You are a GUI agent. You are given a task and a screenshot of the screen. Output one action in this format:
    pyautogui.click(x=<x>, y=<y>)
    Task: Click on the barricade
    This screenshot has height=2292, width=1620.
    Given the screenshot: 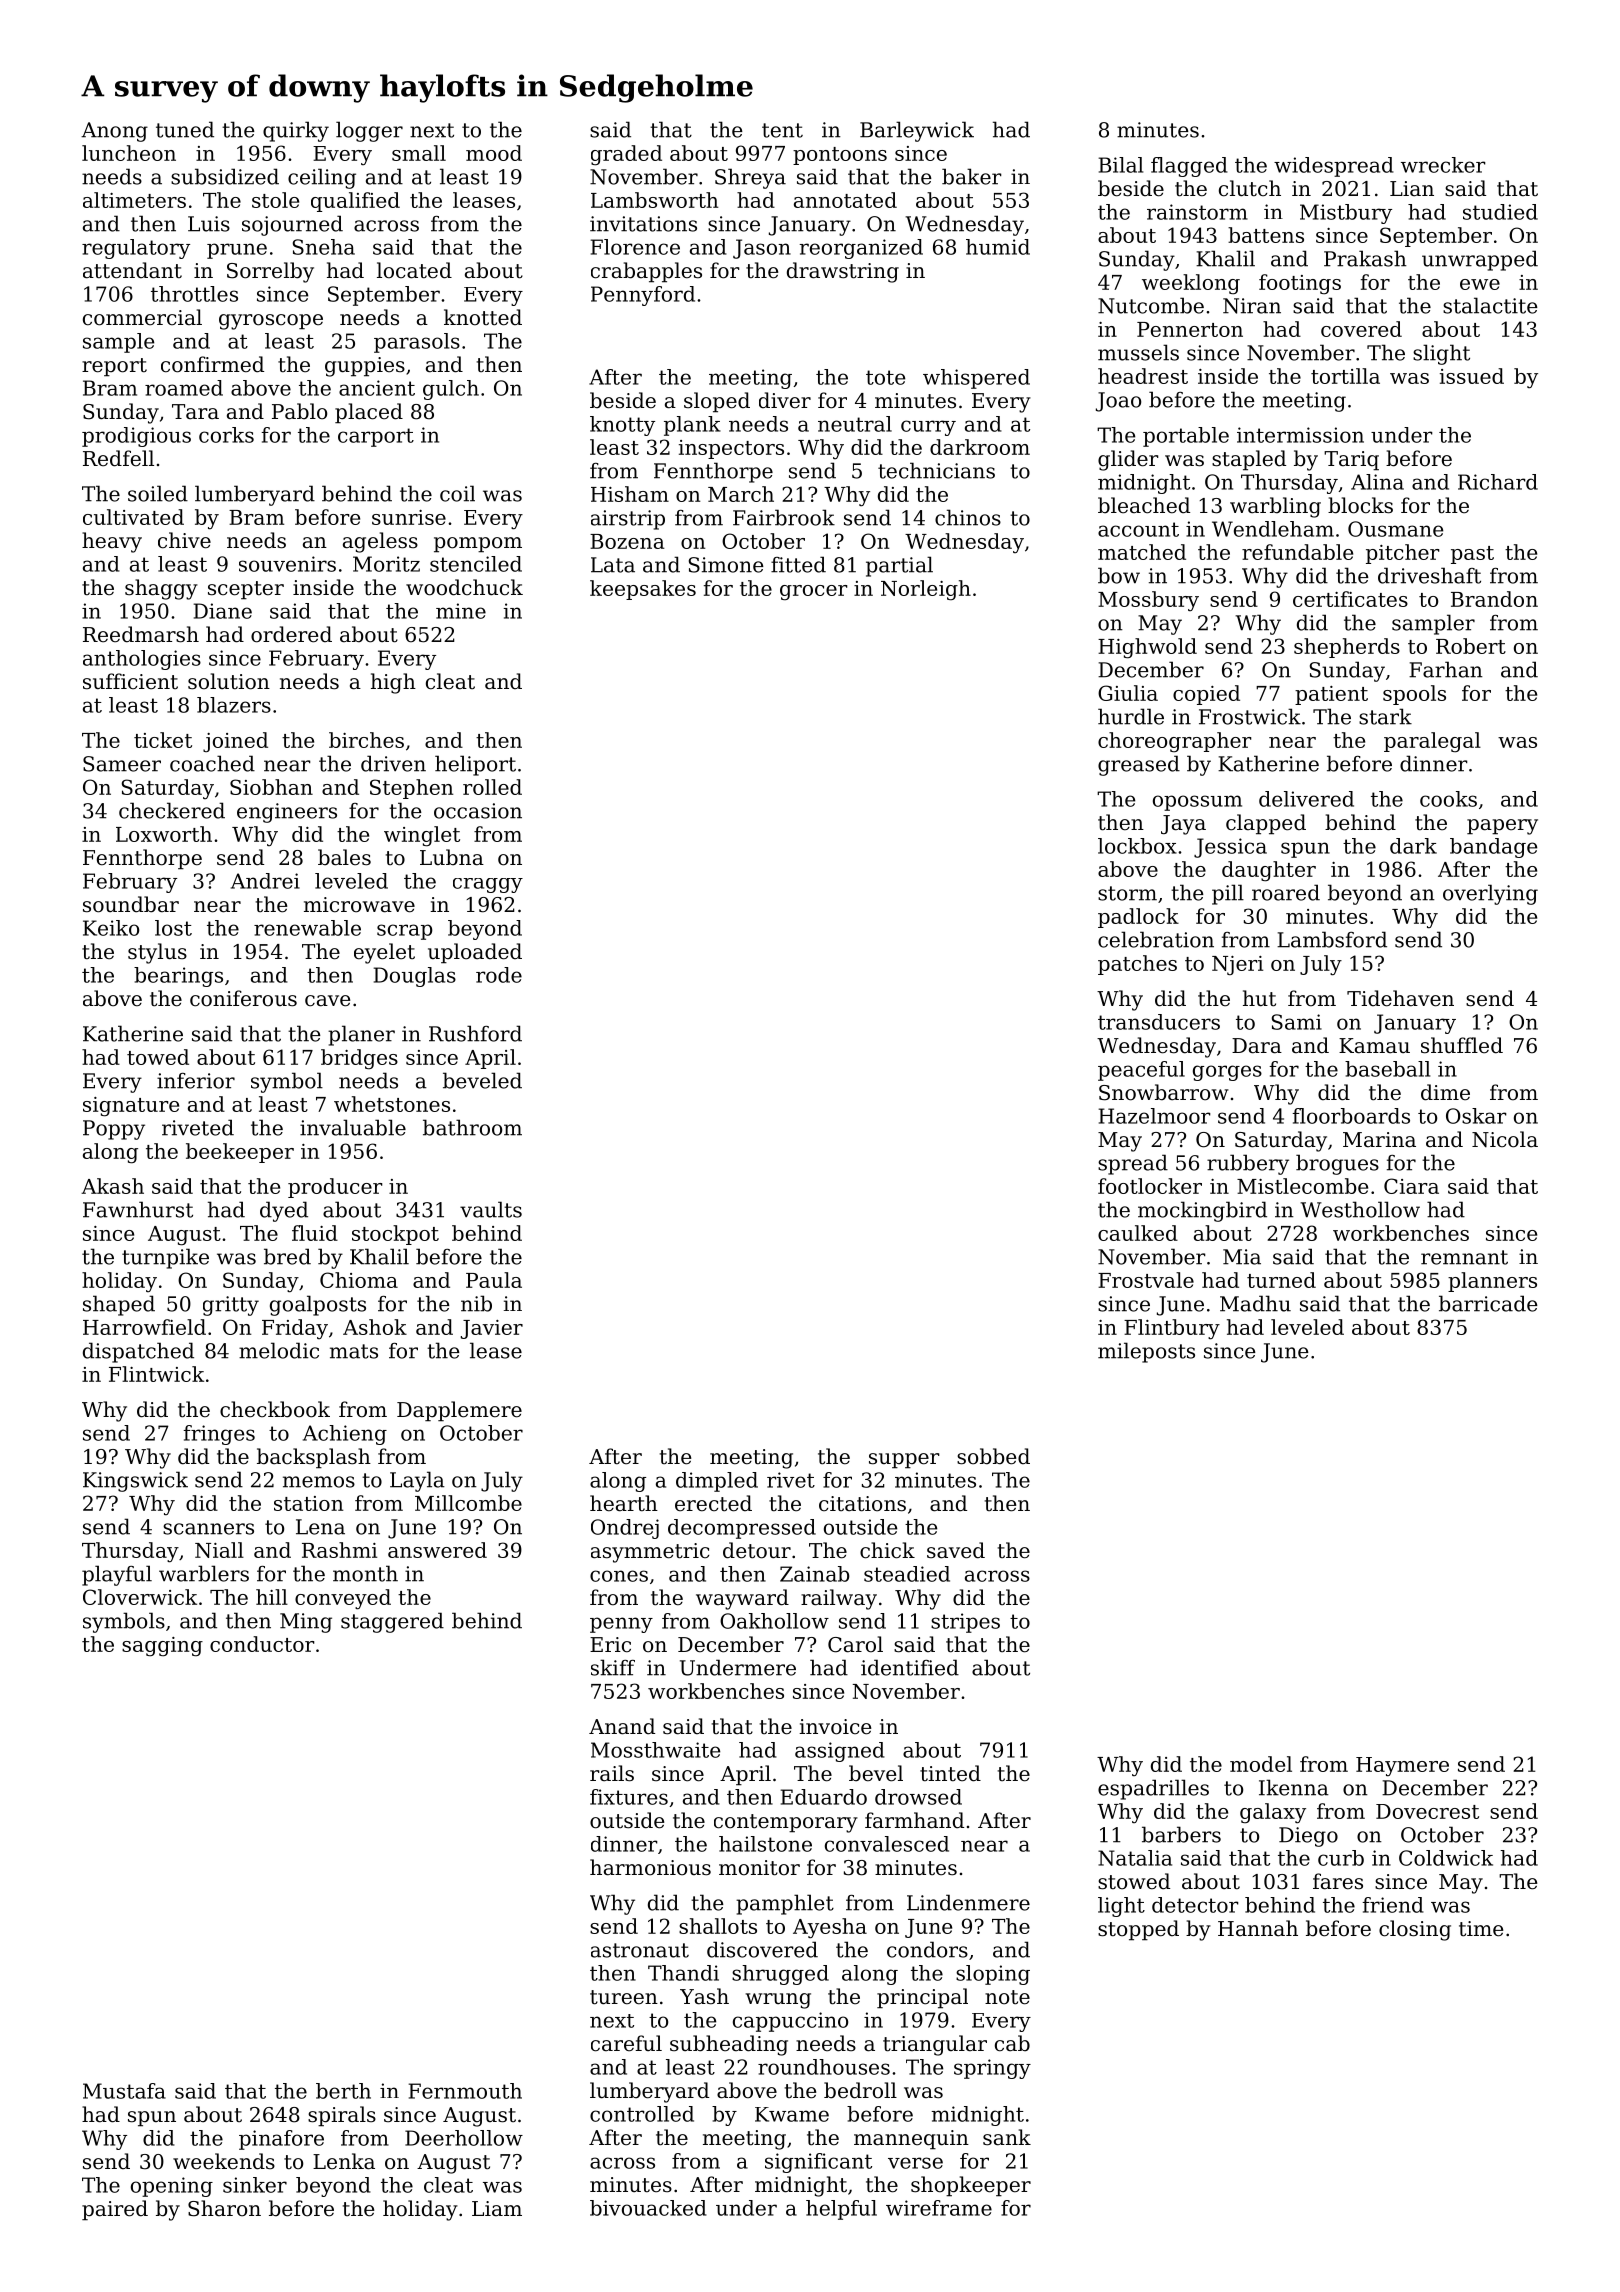 What is the action you would take?
    pyautogui.click(x=1488, y=1303)
